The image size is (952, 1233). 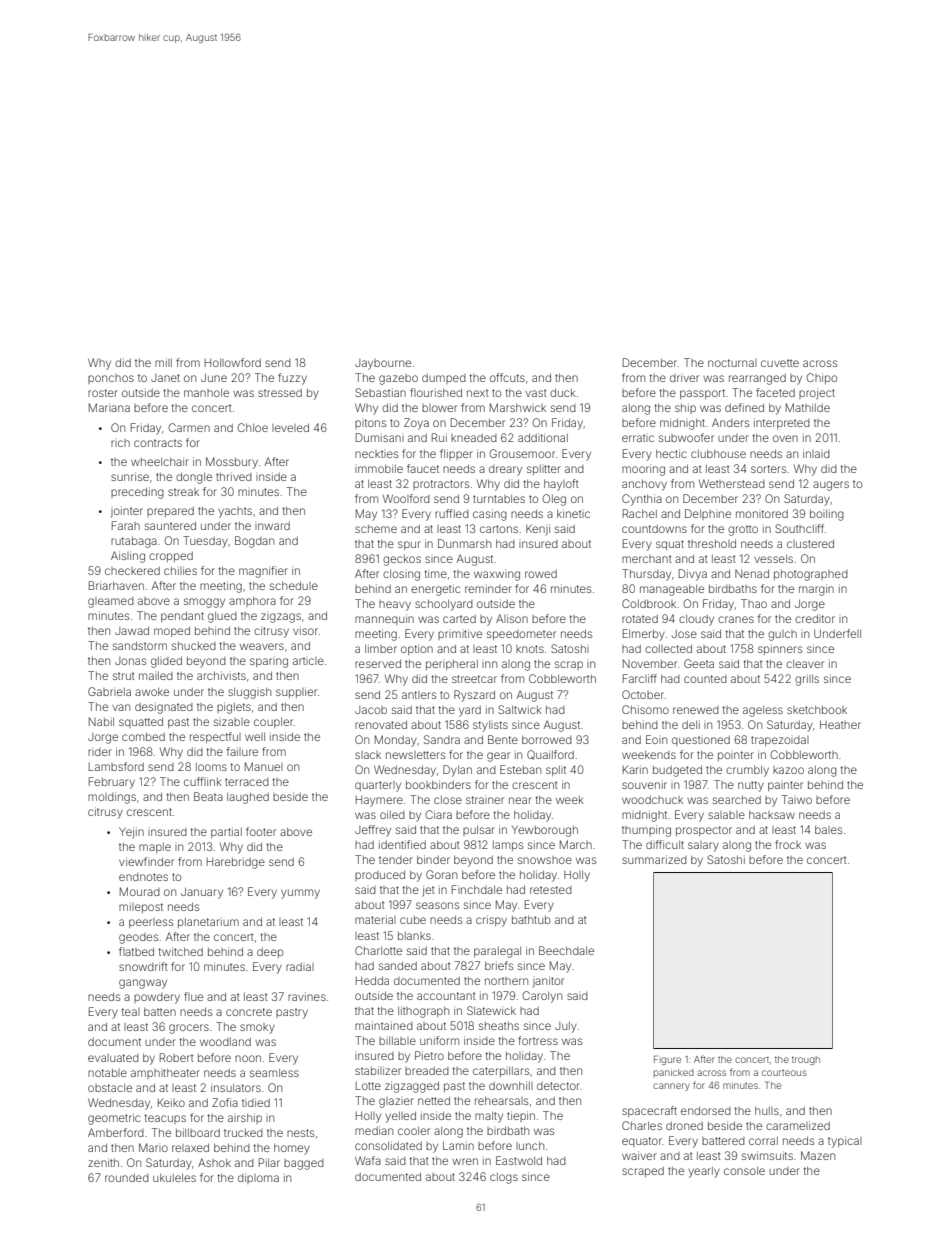 What do you see at coordinates (566, 950) in the screenshot?
I see `Beechdale` at bounding box center [566, 950].
